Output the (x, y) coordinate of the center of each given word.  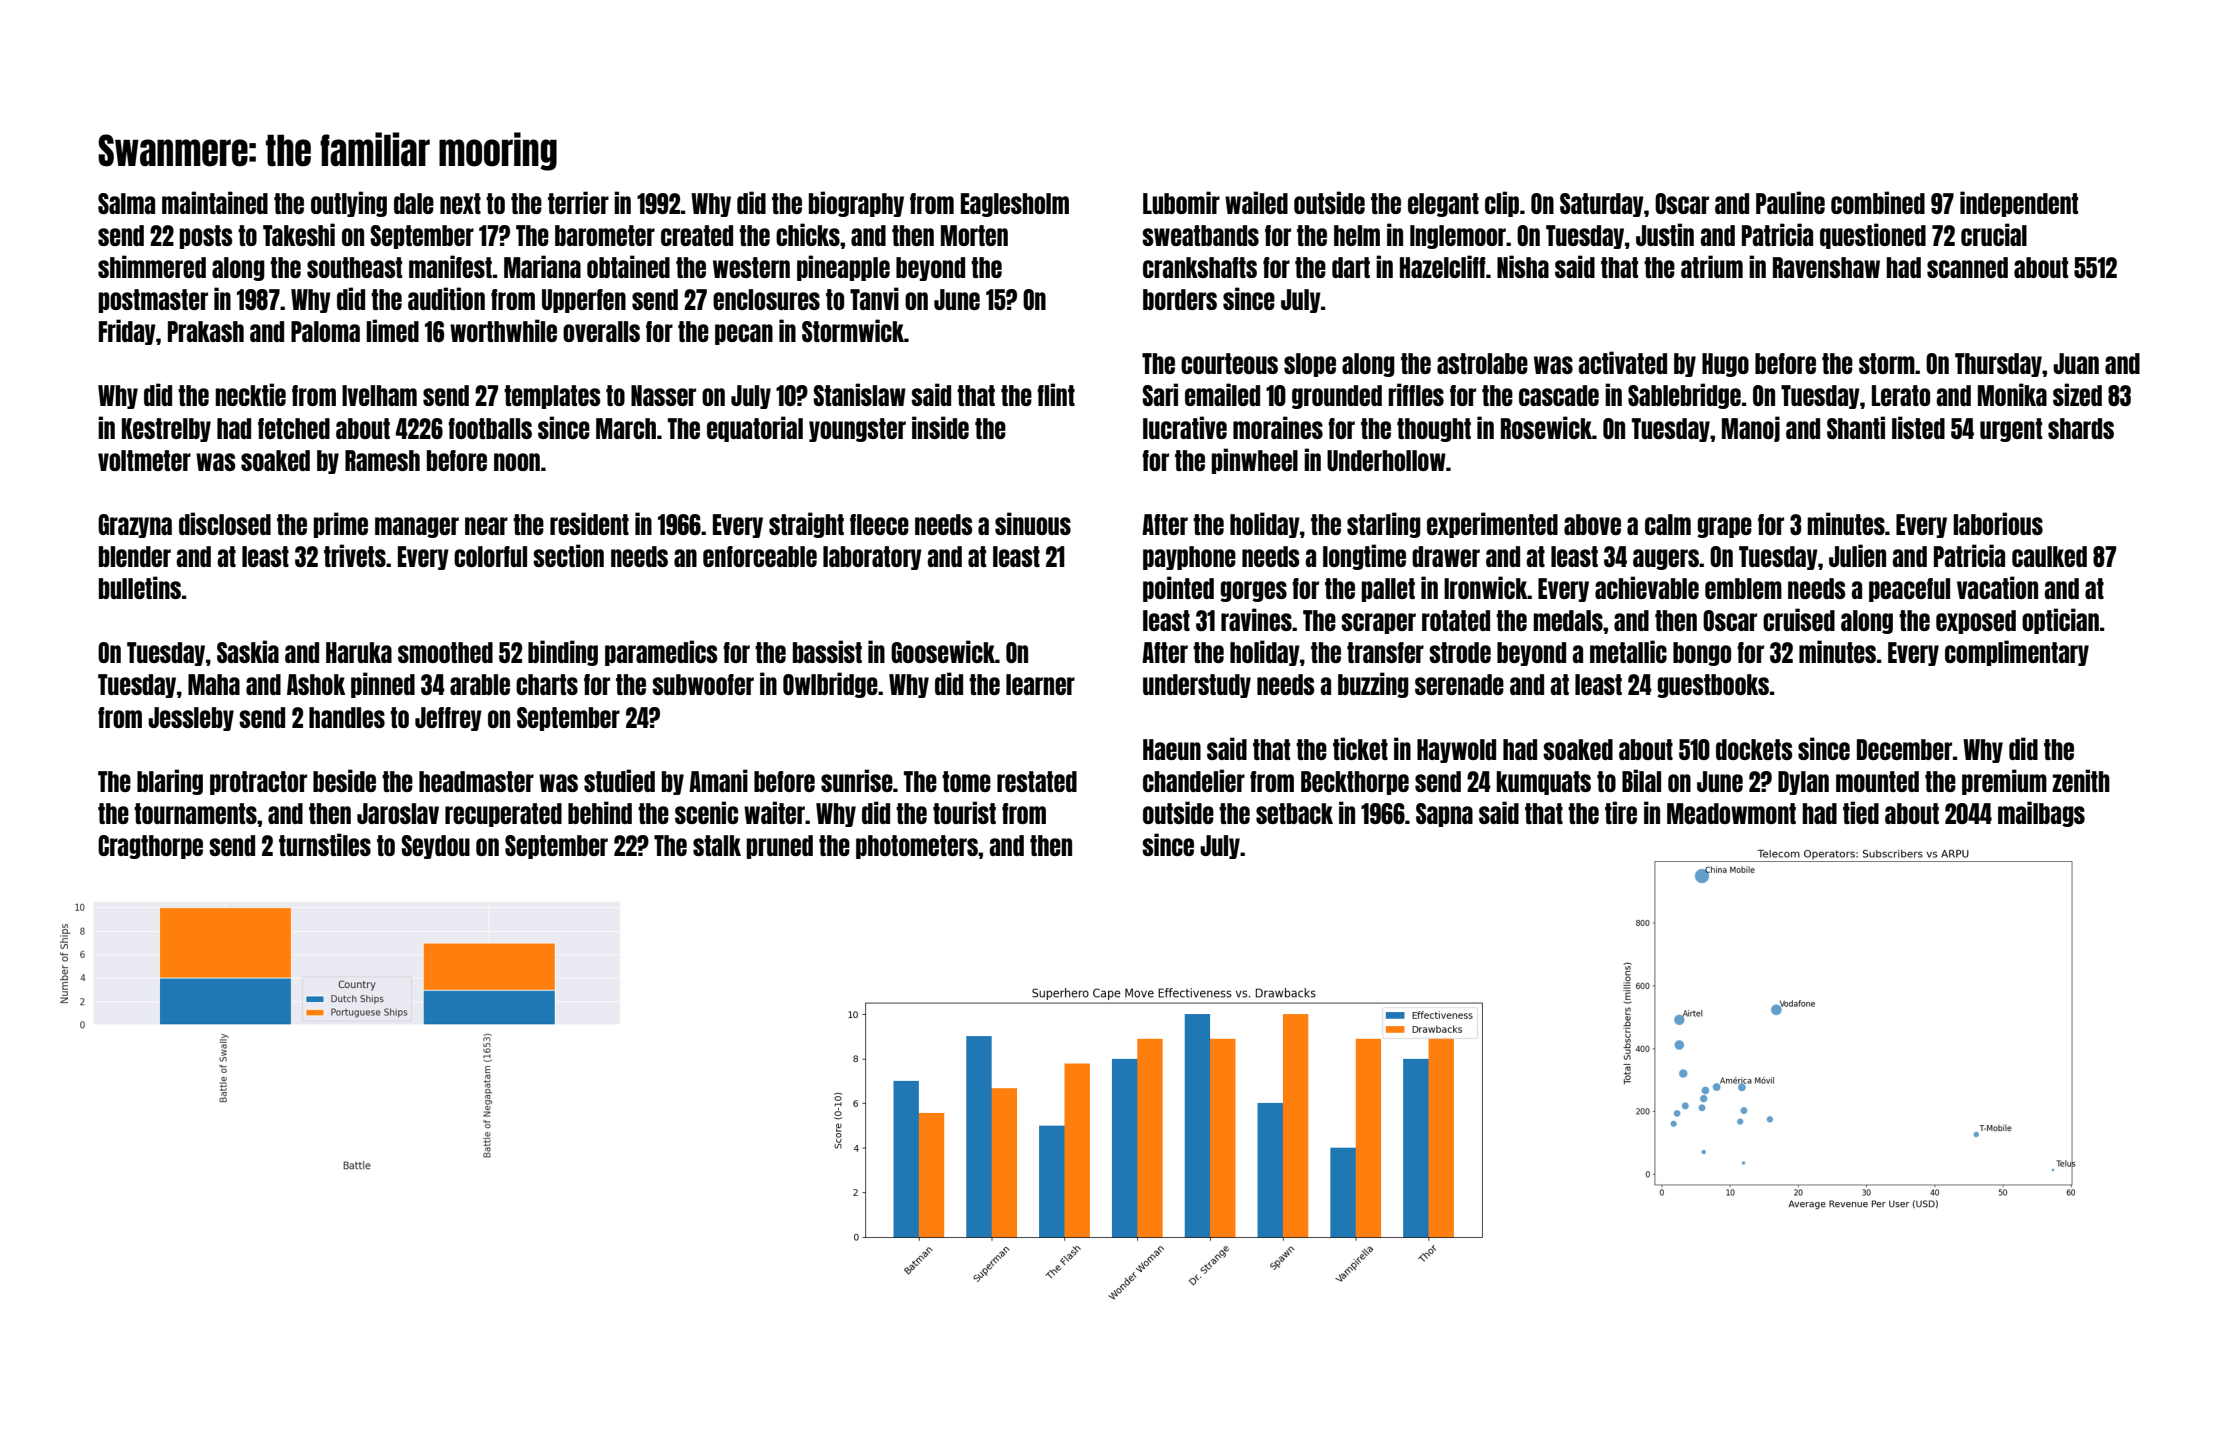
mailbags (2041, 814)
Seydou (435, 847)
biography (856, 204)
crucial (1994, 234)
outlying (349, 204)
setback (1294, 813)
